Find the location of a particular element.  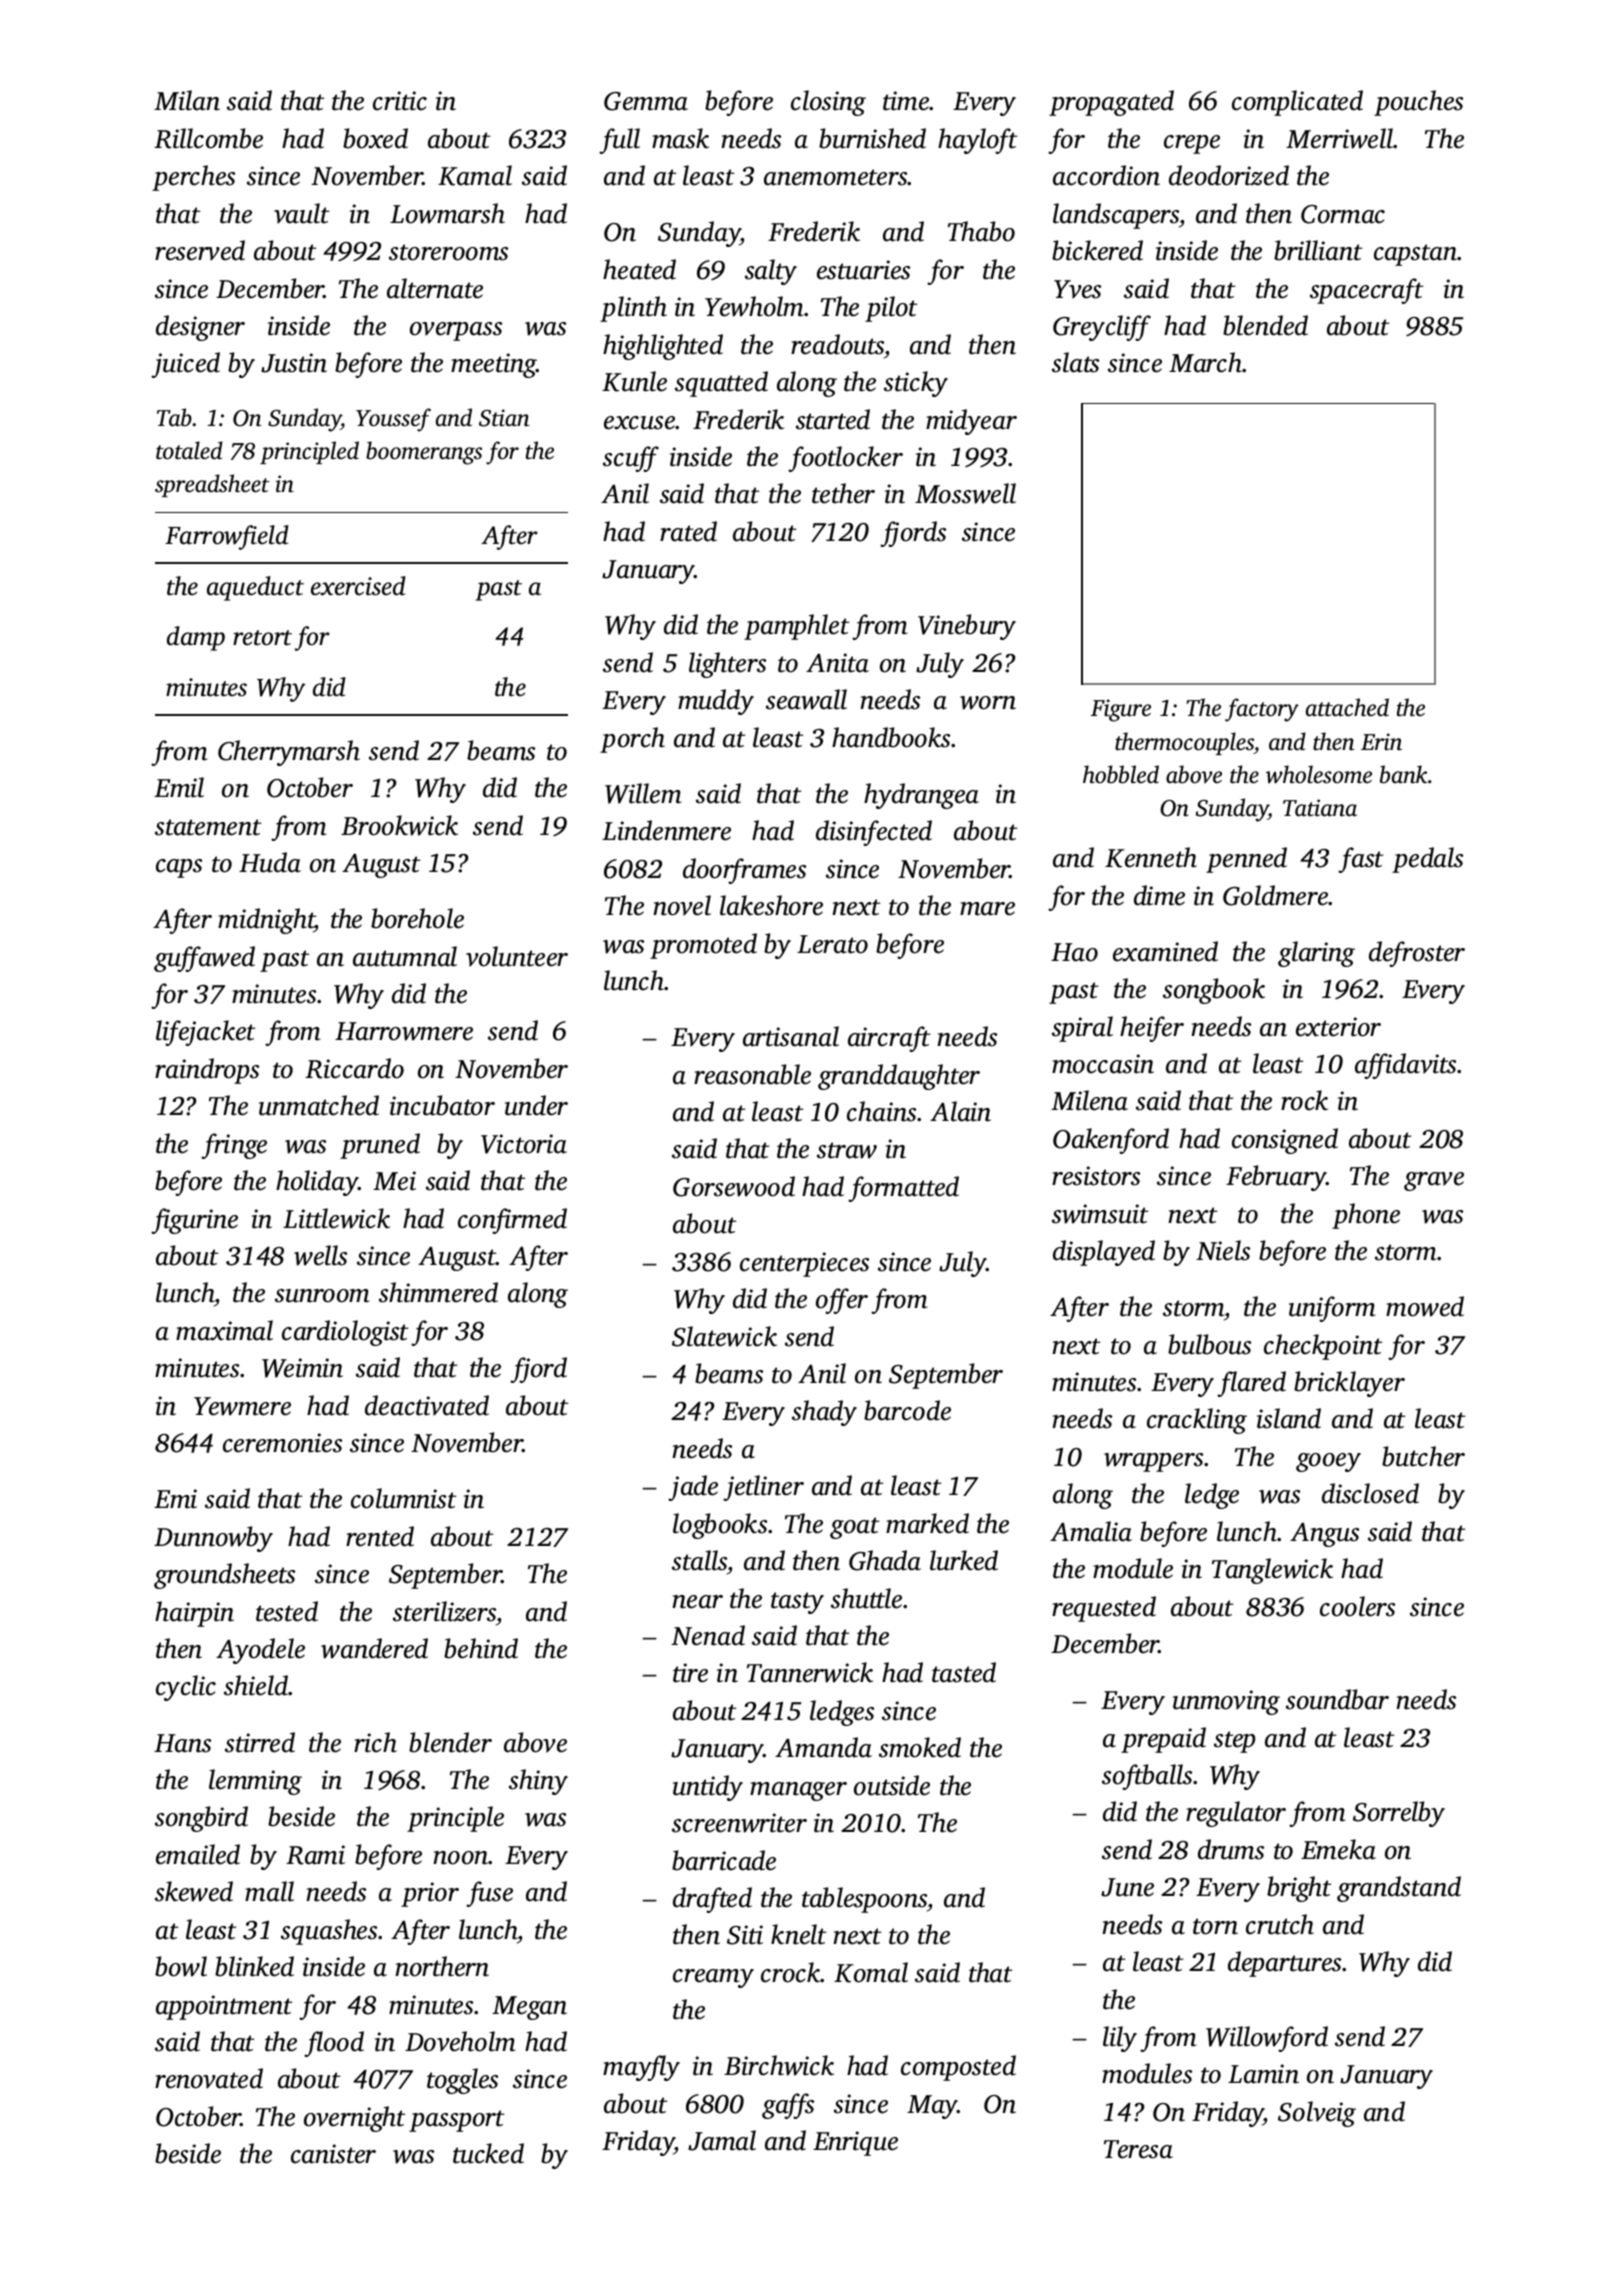

Slatewick is located at coordinates (724, 1336).
